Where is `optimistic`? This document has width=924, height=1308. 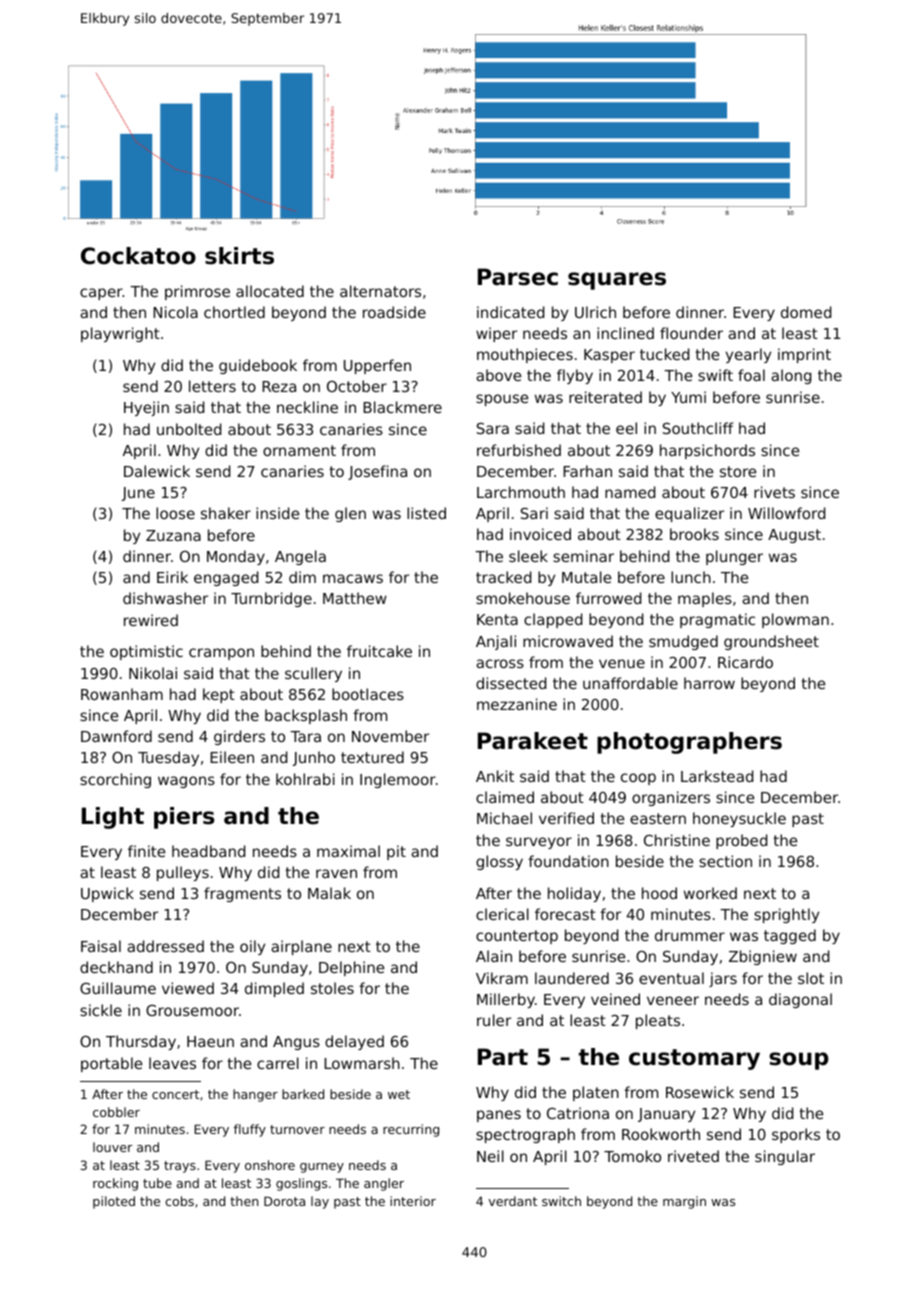 optimistic is located at coordinates (146, 652).
